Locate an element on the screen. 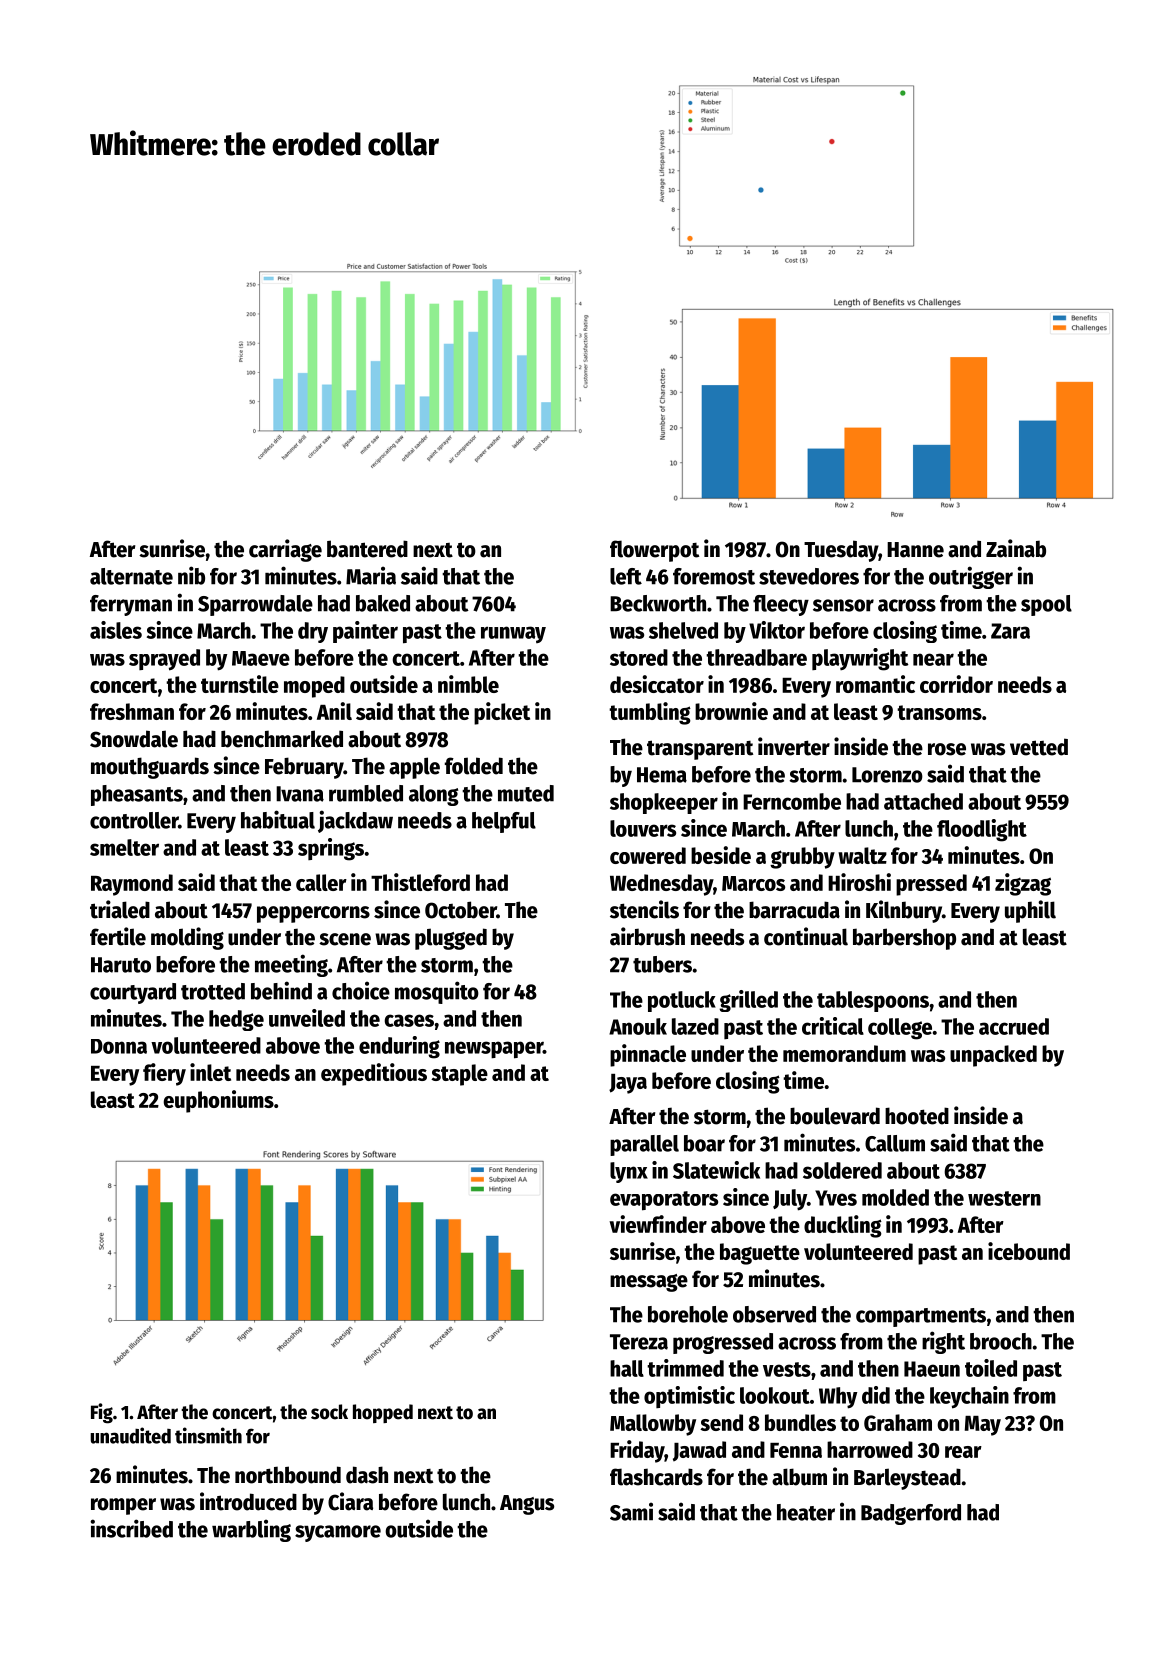 The width and height of the screenshot is (1165, 1654). romper is located at coordinates (123, 1506).
